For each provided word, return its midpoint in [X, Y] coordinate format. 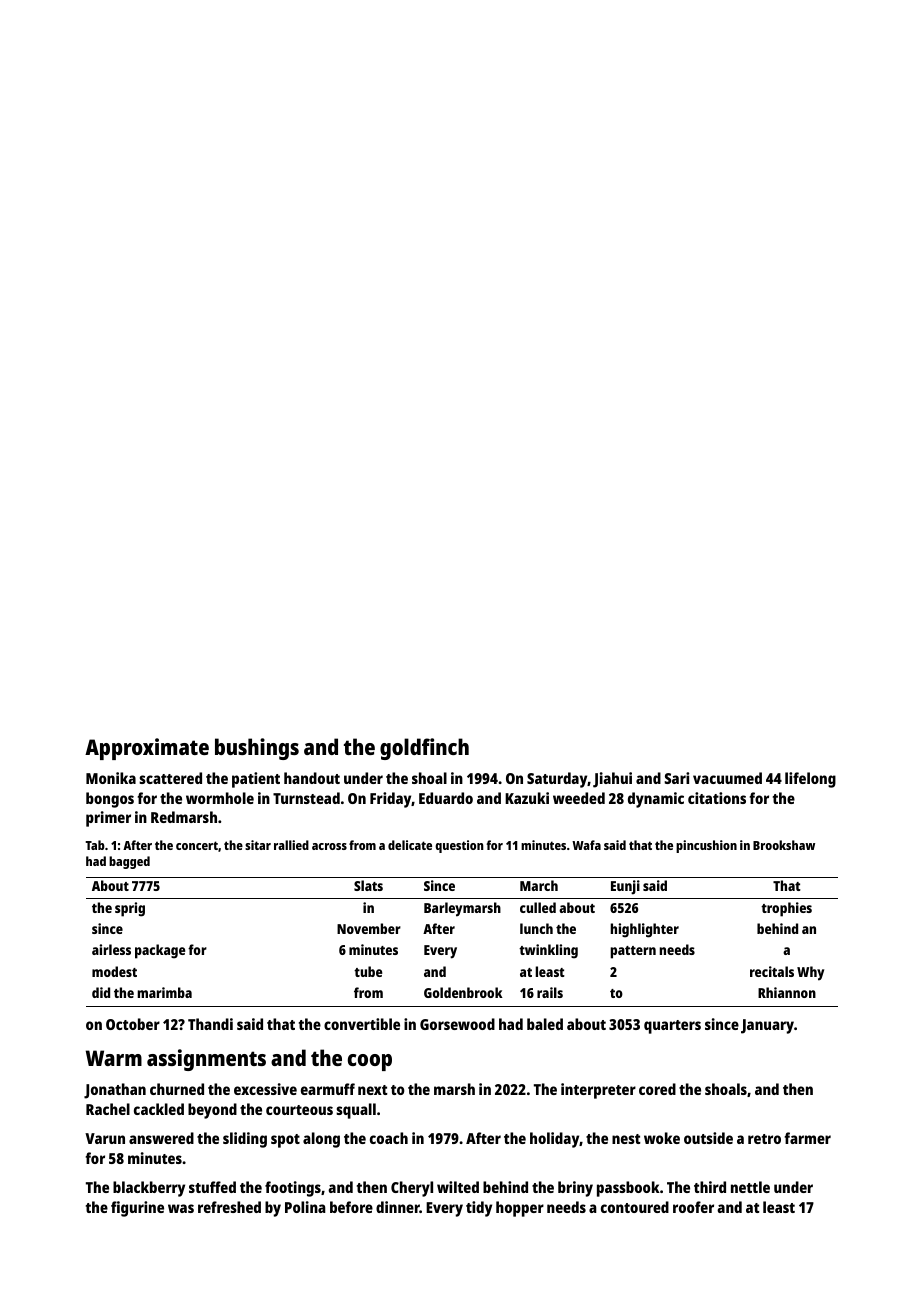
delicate [410, 845]
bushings [257, 749]
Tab [95, 845]
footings [293, 1189]
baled [545, 1024]
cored [657, 1089]
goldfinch [424, 749]
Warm [114, 1058]
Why [810, 973]
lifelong [810, 780]
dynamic [656, 800]
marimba [164, 992]
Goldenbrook [463, 992]
